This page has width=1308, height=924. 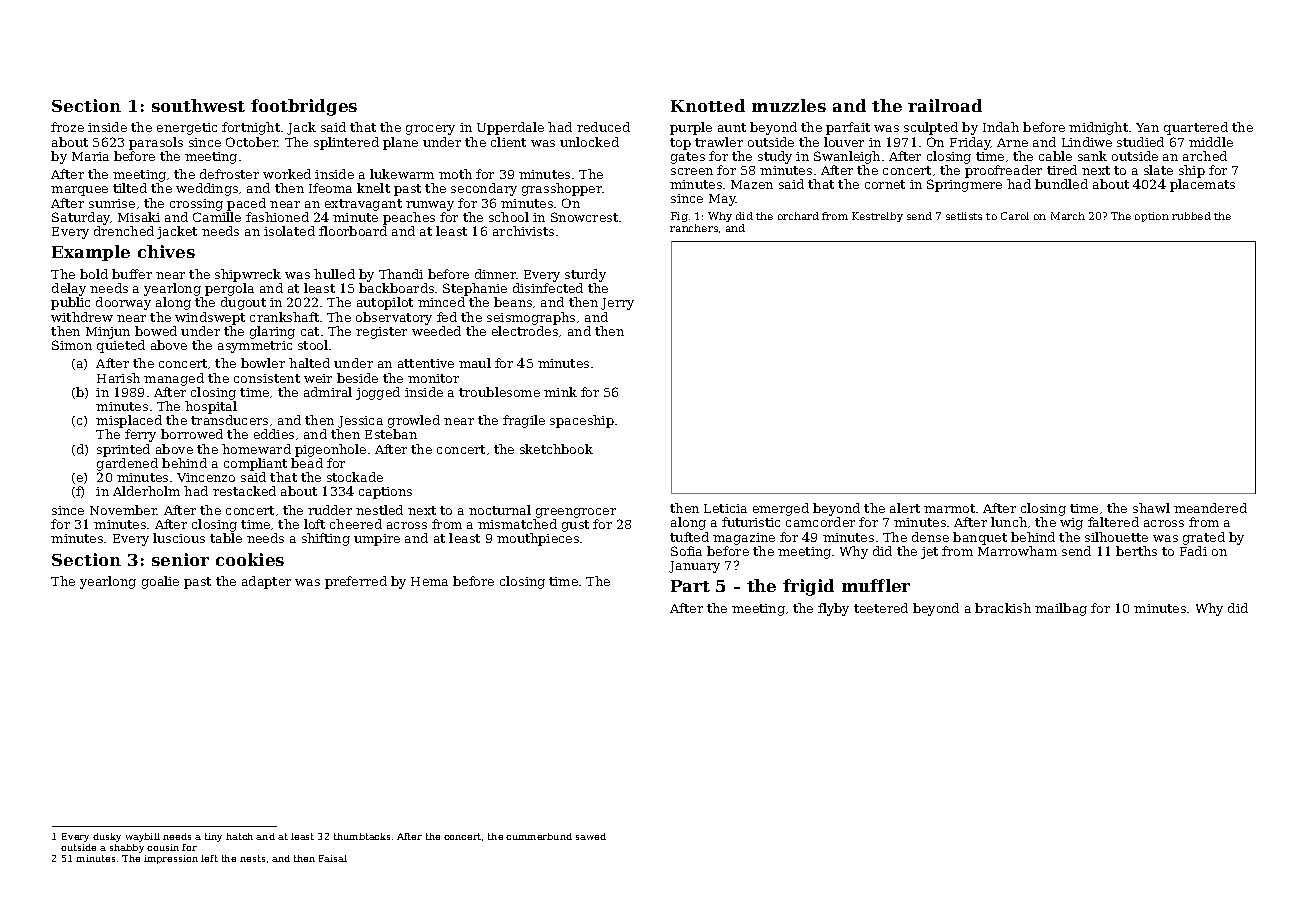 What do you see at coordinates (591, 836) in the page?
I see `sawed` at bounding box center [591, 836].
